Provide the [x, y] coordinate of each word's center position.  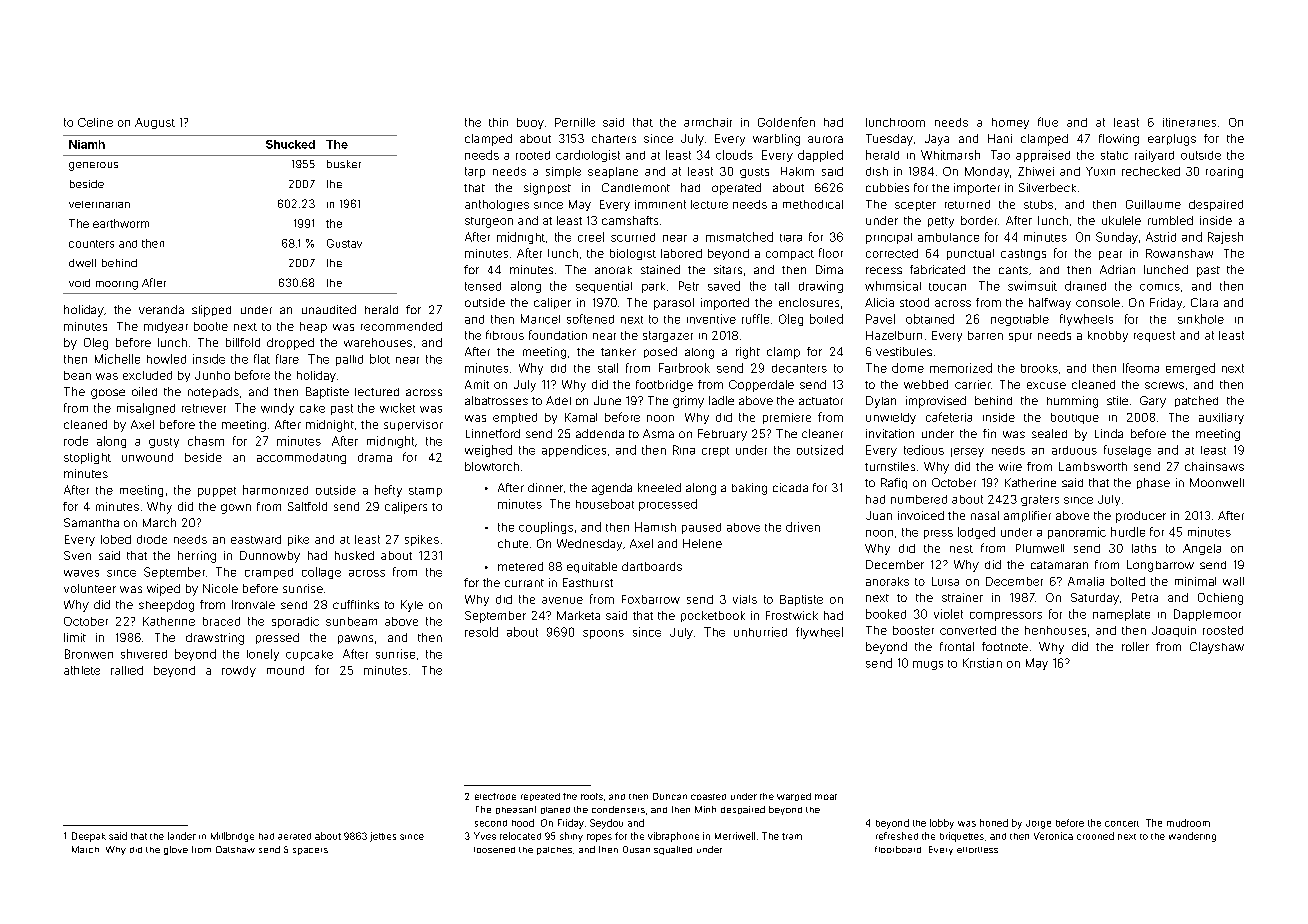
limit [75, 637]
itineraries [1189, 122]
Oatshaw [235, 849]
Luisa [945, 581]
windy [277, 409]
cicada [790, 487]
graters [1040, 500]
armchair [708, 122]
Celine [95, 122]
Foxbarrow [651, 599]
